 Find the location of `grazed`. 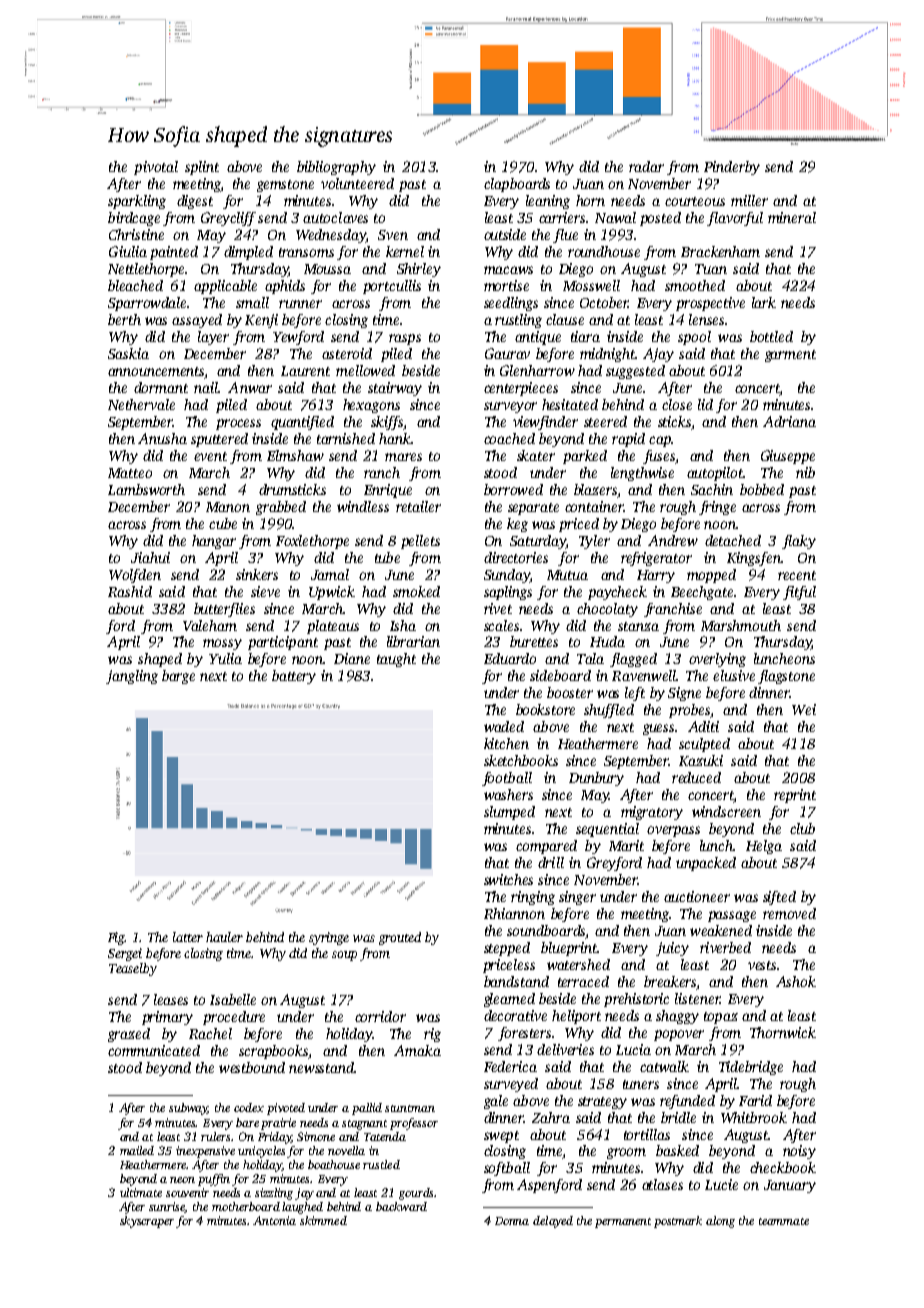

grazed is located at coordinates (129, 1035).
